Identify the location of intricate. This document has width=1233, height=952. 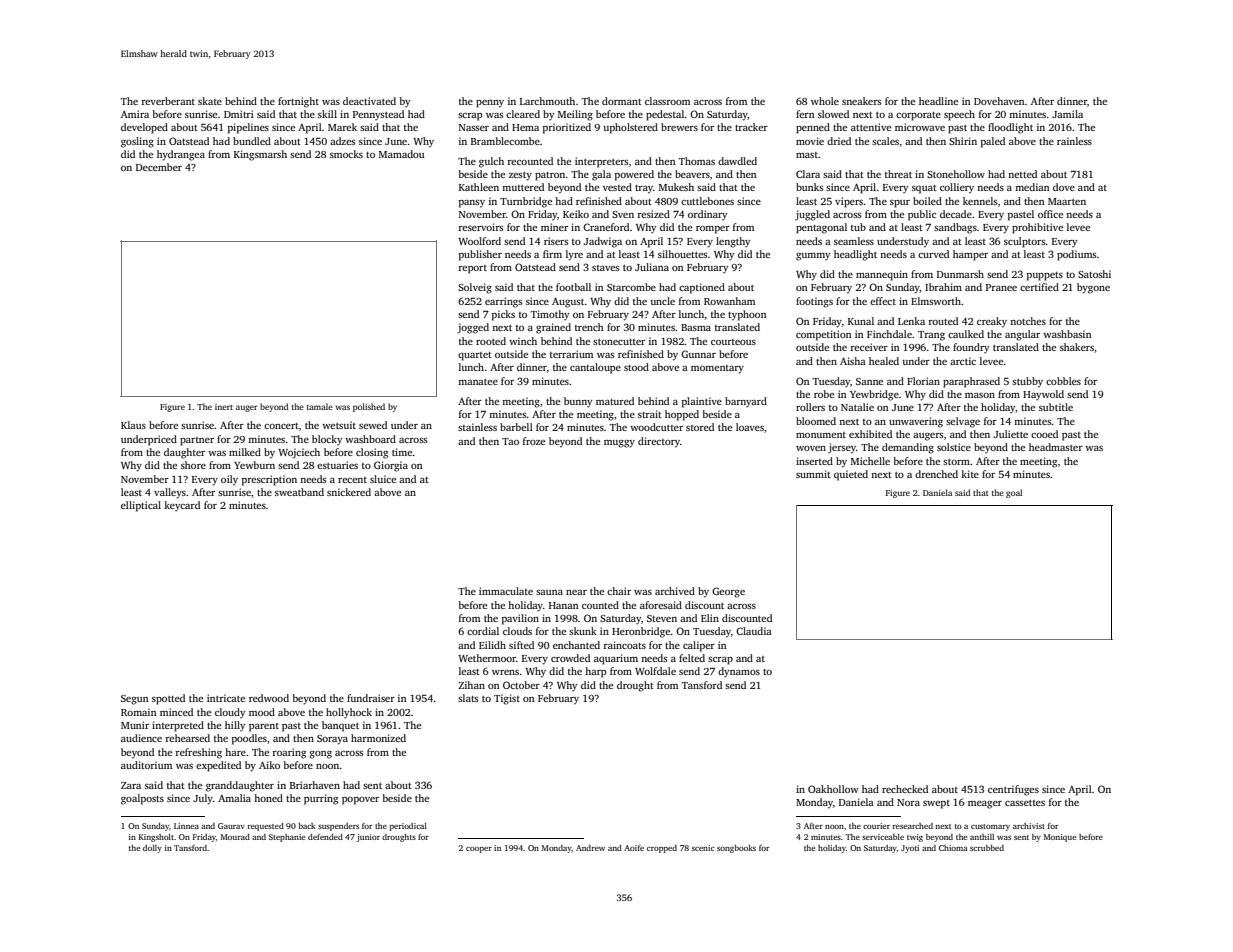
(226, 698).
